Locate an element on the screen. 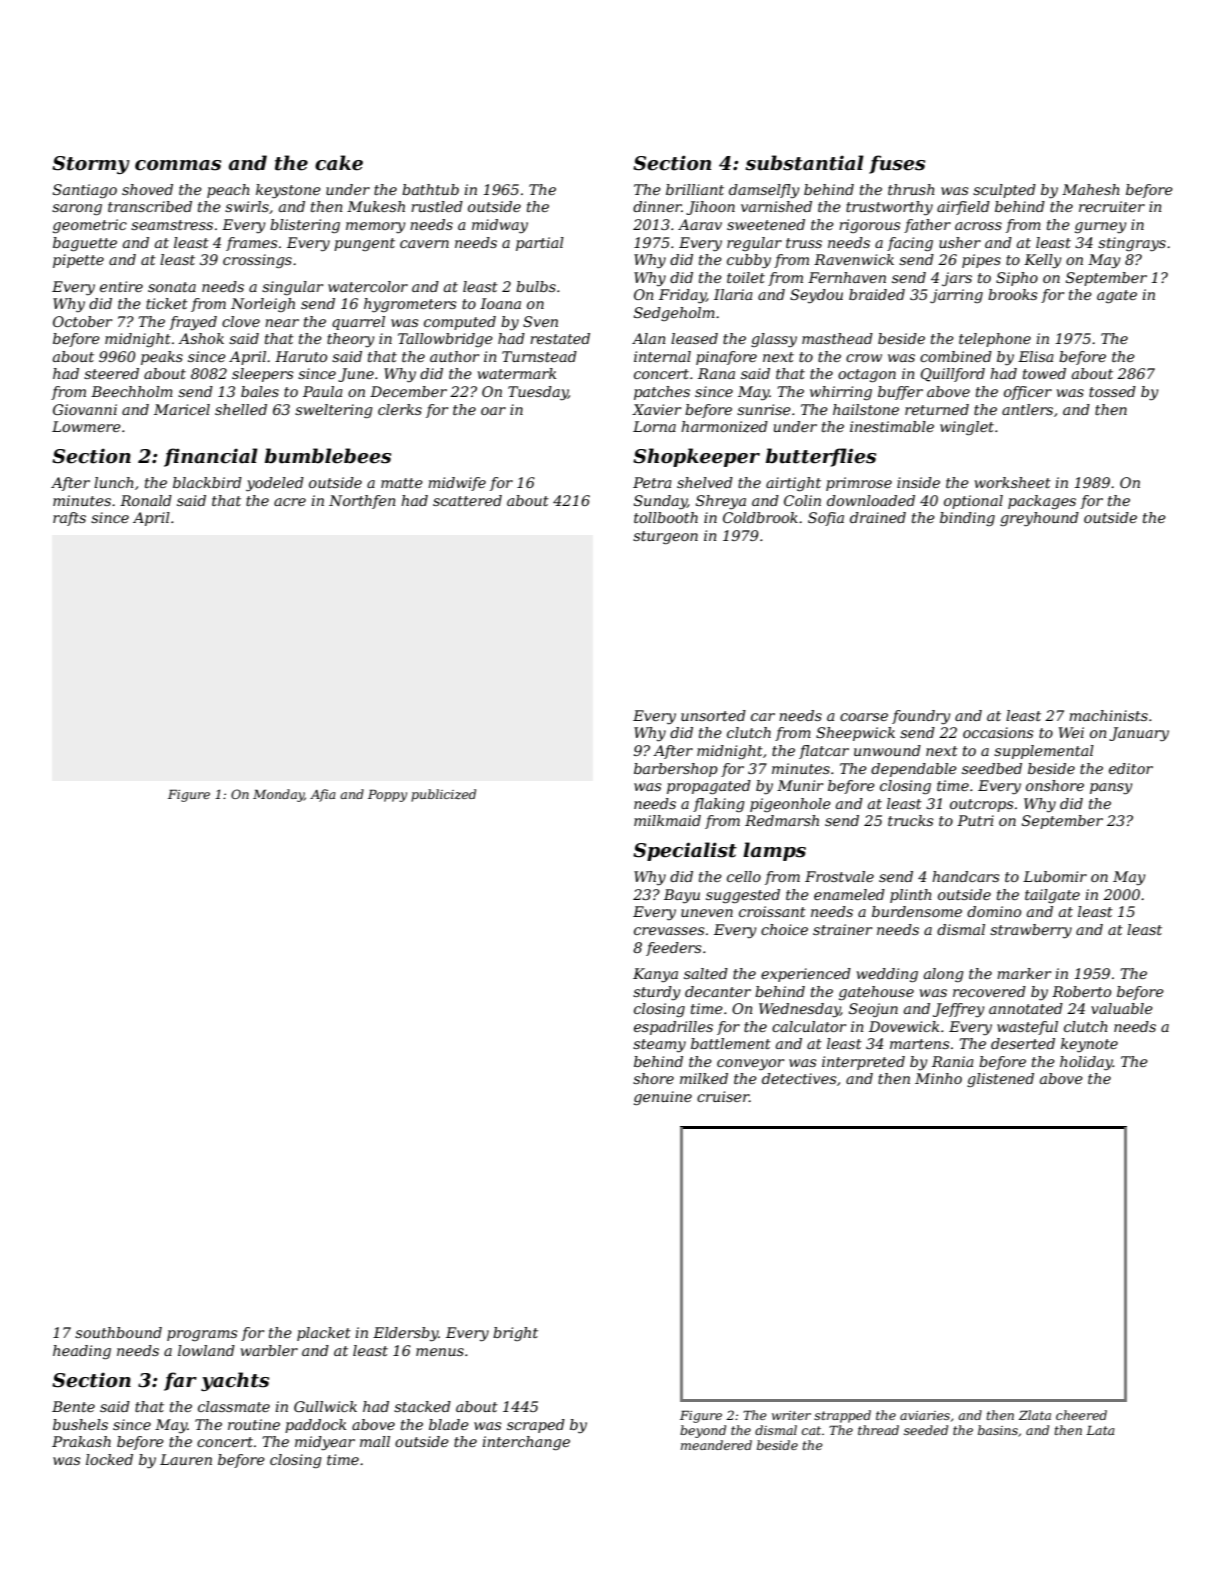 This screenshot has height=1587, width=1226. far is located at coordinates (180, 1381).
